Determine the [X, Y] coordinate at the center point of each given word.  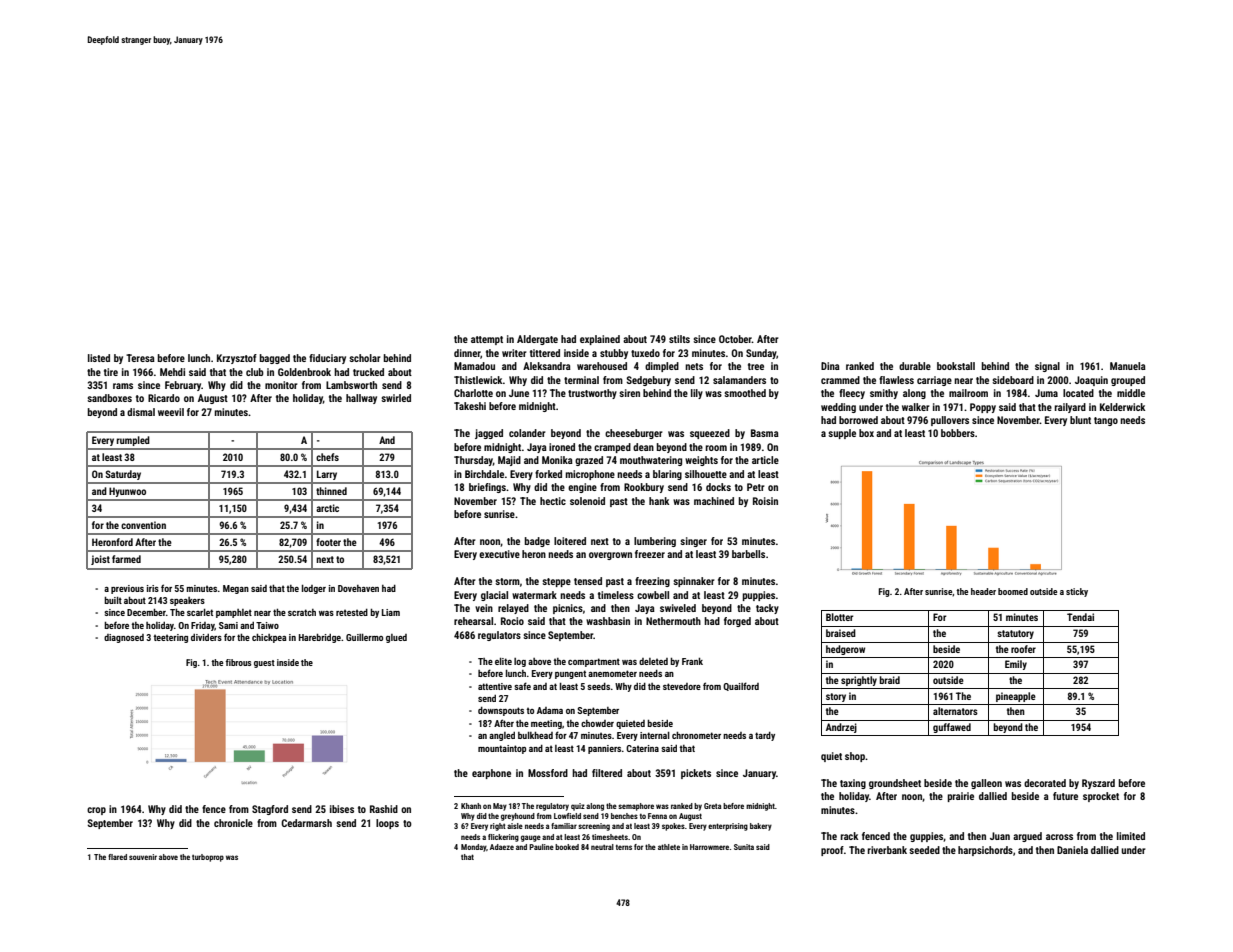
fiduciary [327, 359]
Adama [550, 710]
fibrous [239, 662]
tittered [545, 353]
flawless [896, 380]
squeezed [710, 434]
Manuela [1128, 366]
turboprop [208, 858]
